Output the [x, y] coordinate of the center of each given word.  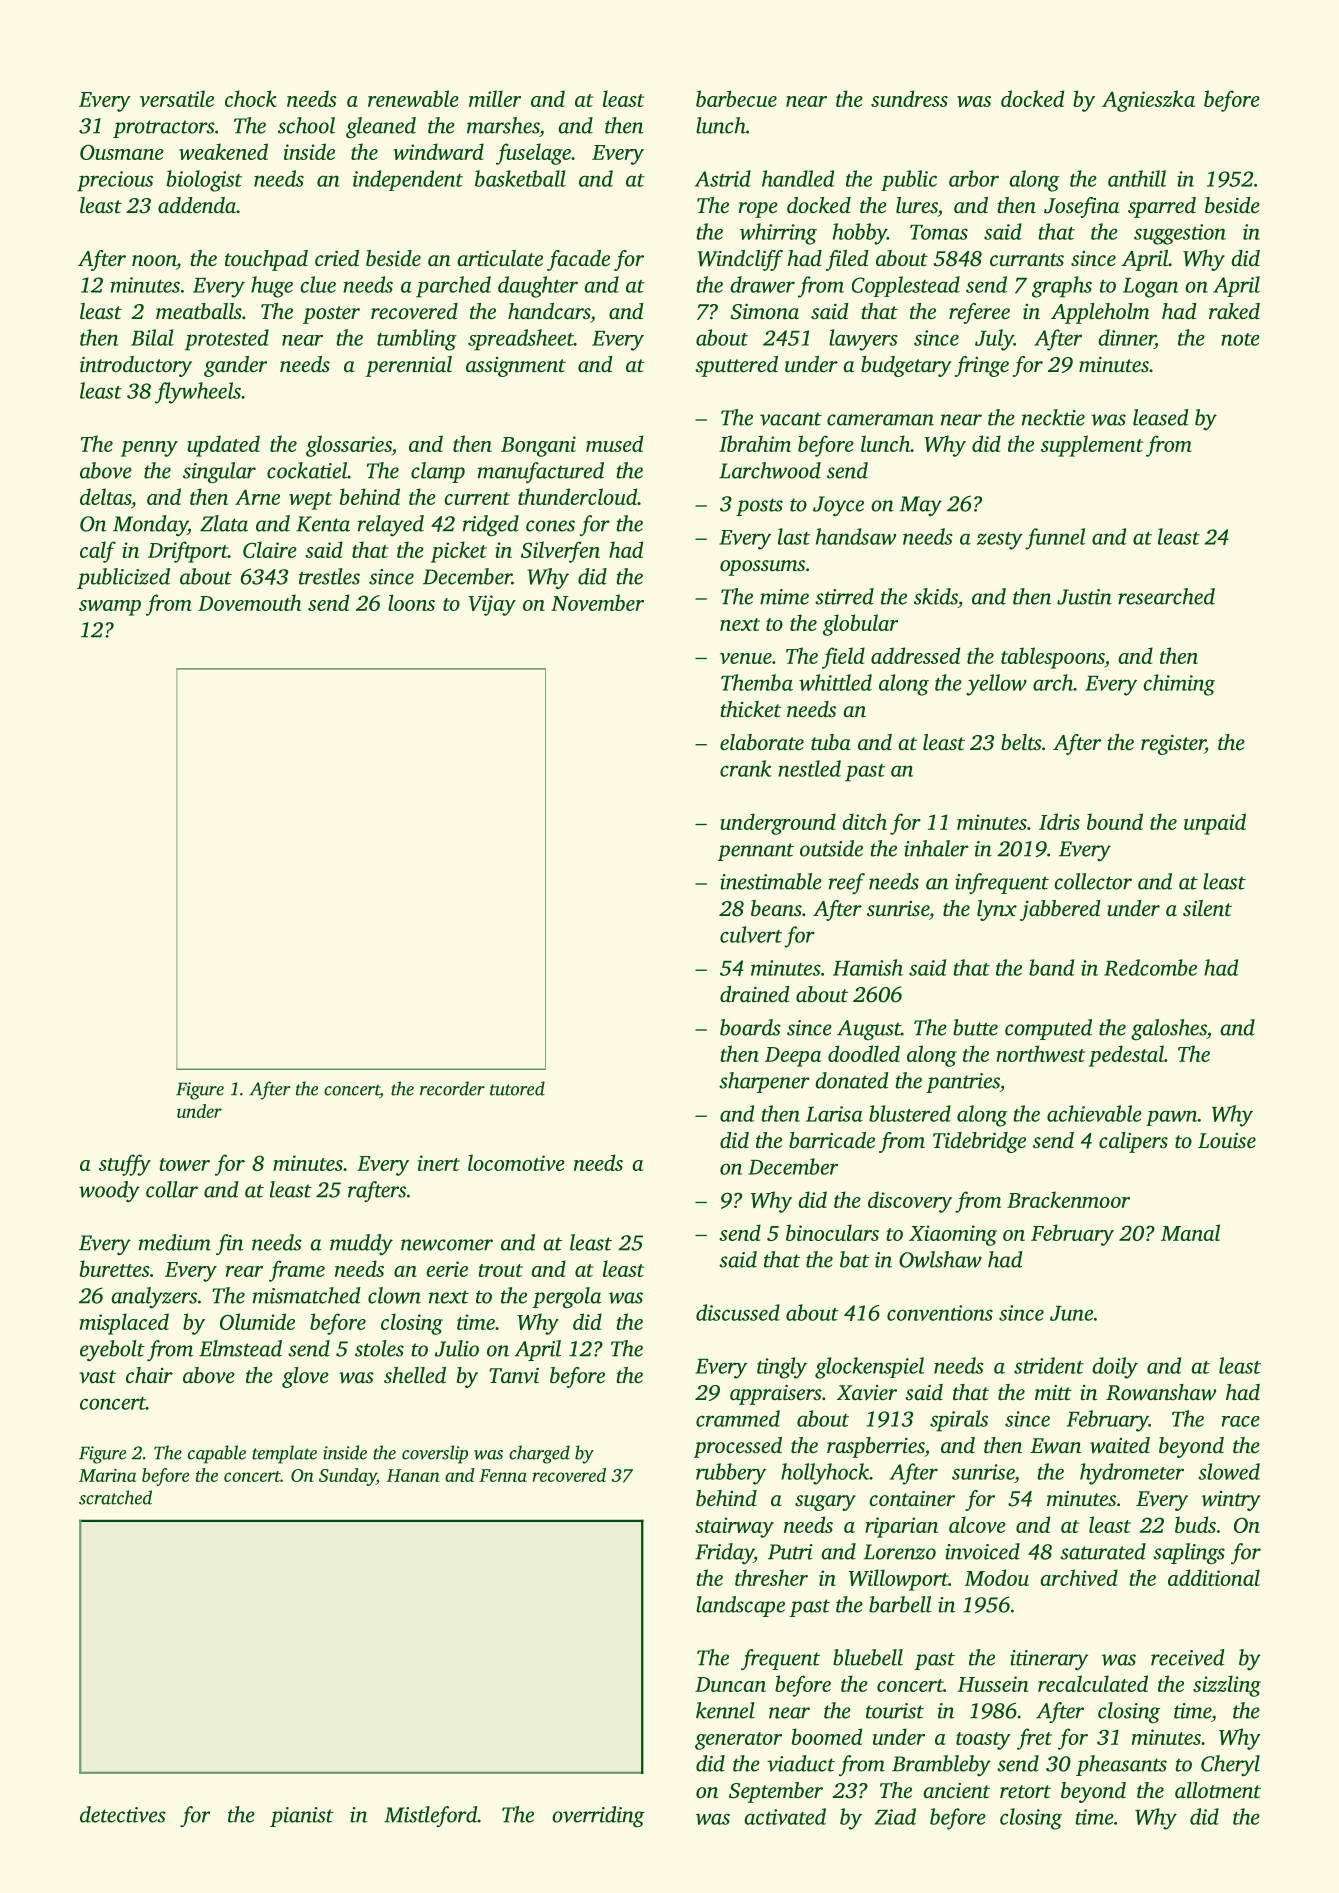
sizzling [1227, 1686]
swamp [110, 608]
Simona [765, 312]
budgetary [906, 366]
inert [439, 1163]
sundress [909, 98]
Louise [1227, 1140]
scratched [115, 1497]
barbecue [736, 98]
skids [936, 596]
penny [149, 449]
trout [501, 1270]
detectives [123, 1814]
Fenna [503, 1475]
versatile [177, 98]
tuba [831, 742]
